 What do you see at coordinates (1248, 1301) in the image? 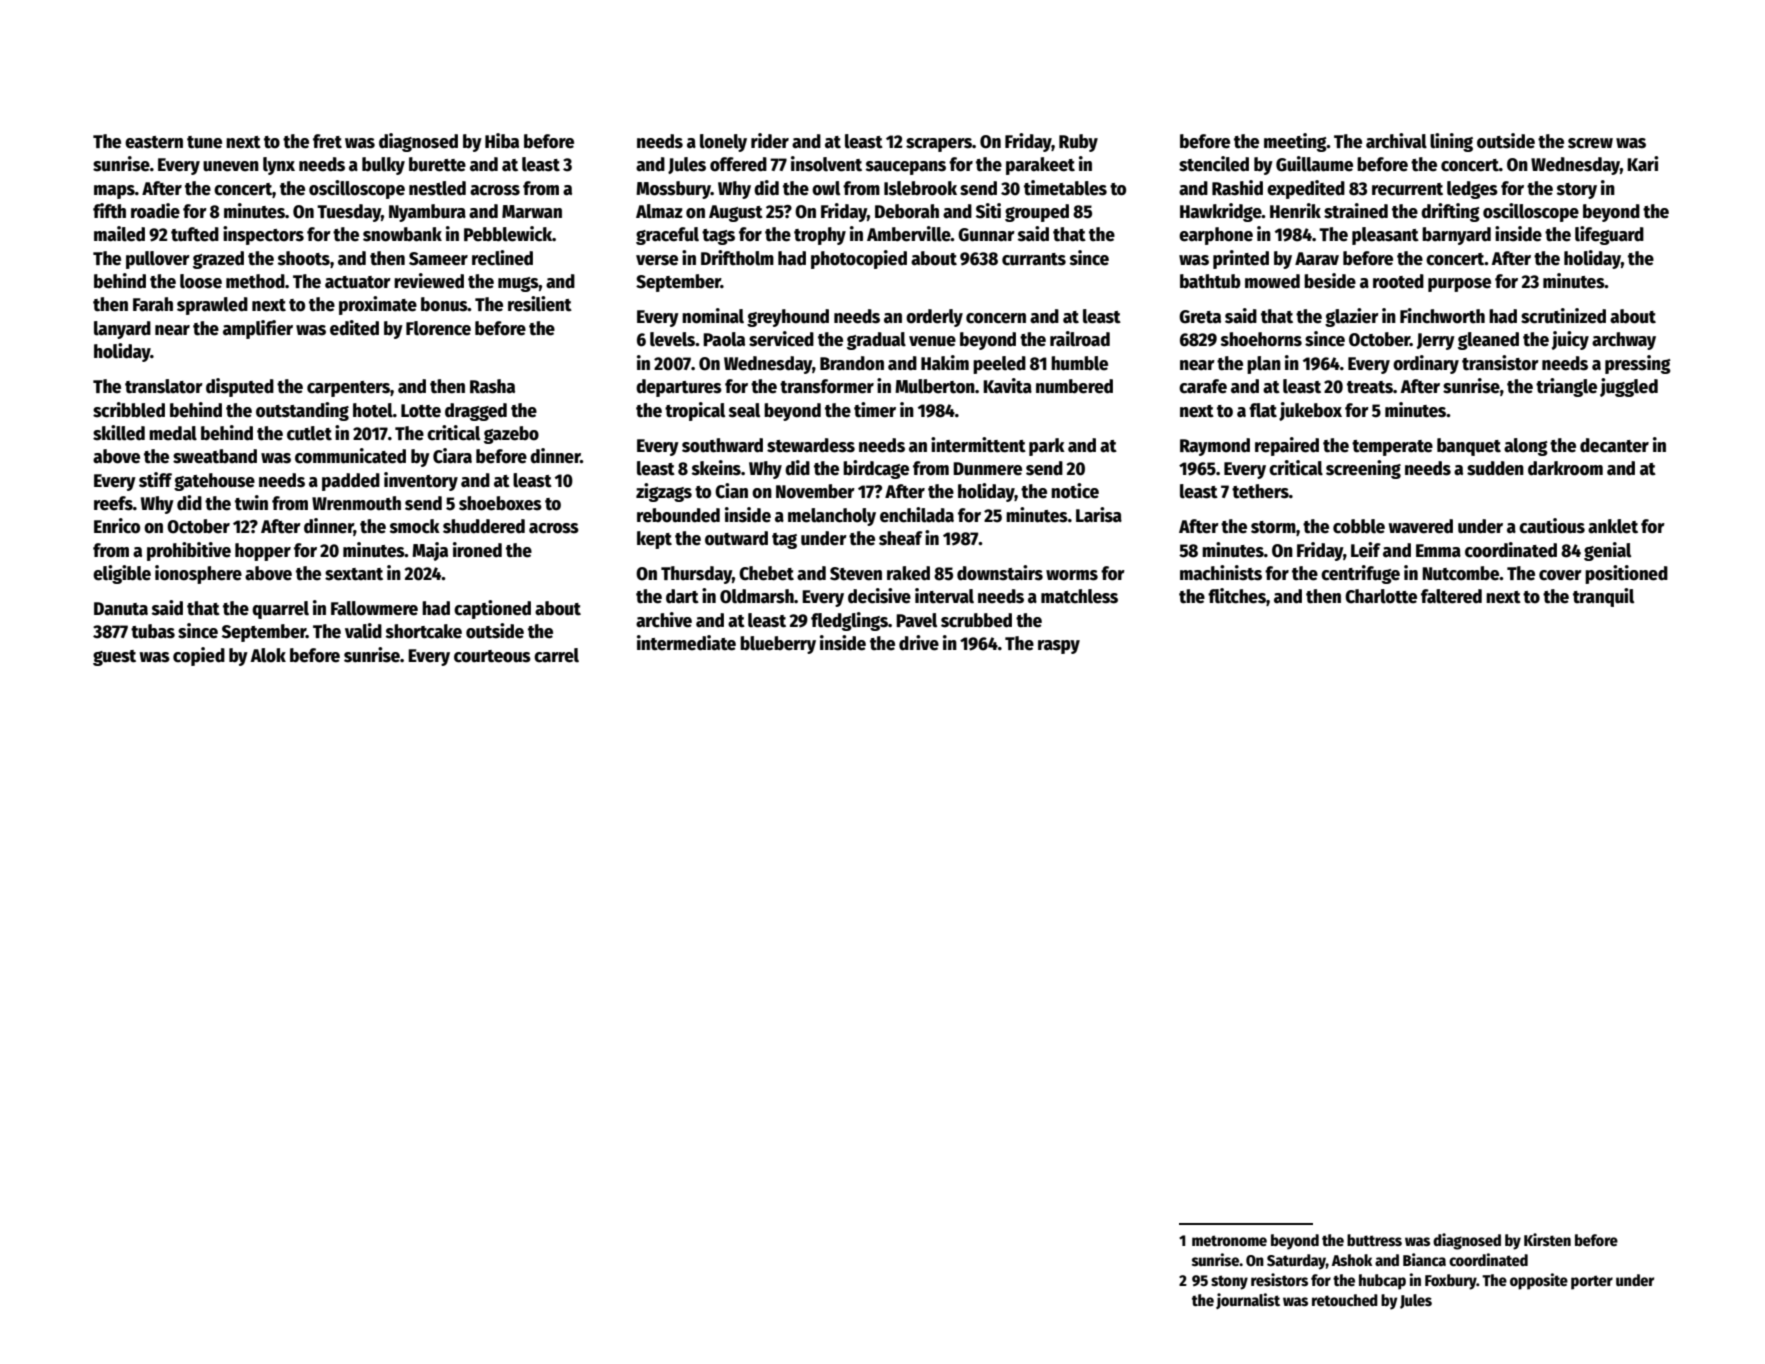
I see `journalist` at bounding box center [1248, 1301].
